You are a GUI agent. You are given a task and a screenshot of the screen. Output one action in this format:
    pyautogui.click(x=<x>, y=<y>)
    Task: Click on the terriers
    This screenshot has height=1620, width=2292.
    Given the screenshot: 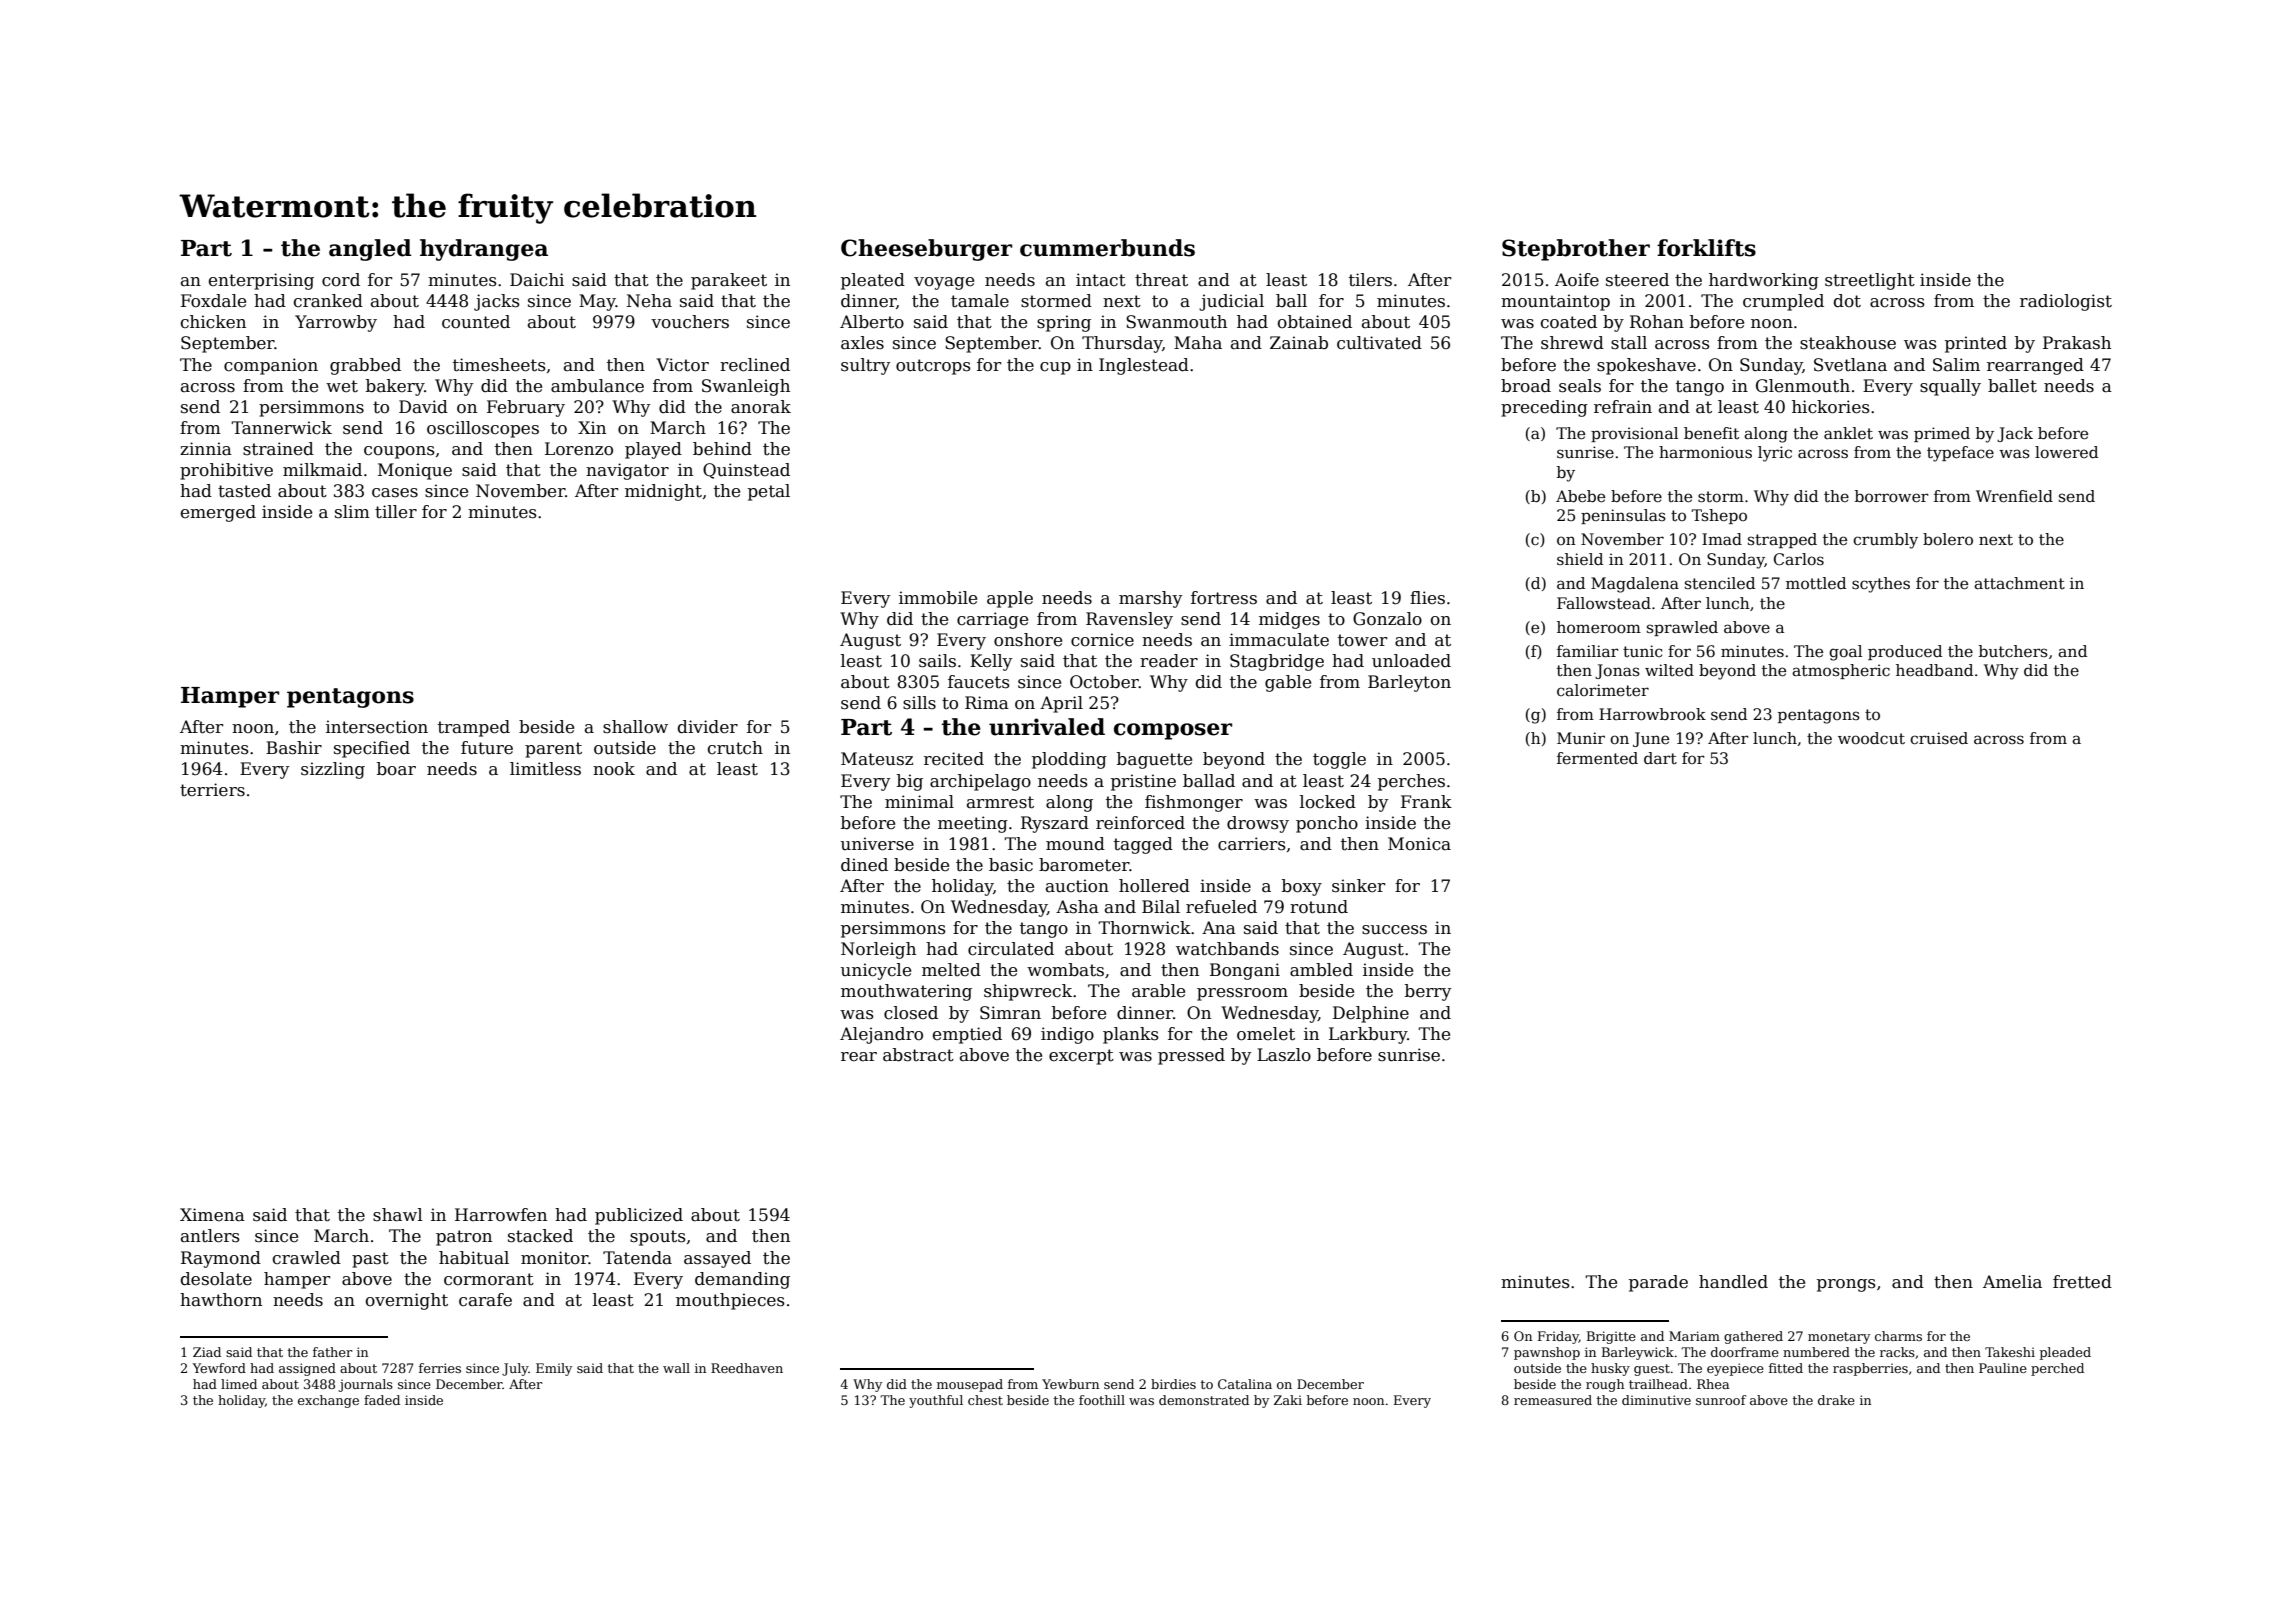 What is the action you would take?
    pyautogui.click(x=212, y=790)
